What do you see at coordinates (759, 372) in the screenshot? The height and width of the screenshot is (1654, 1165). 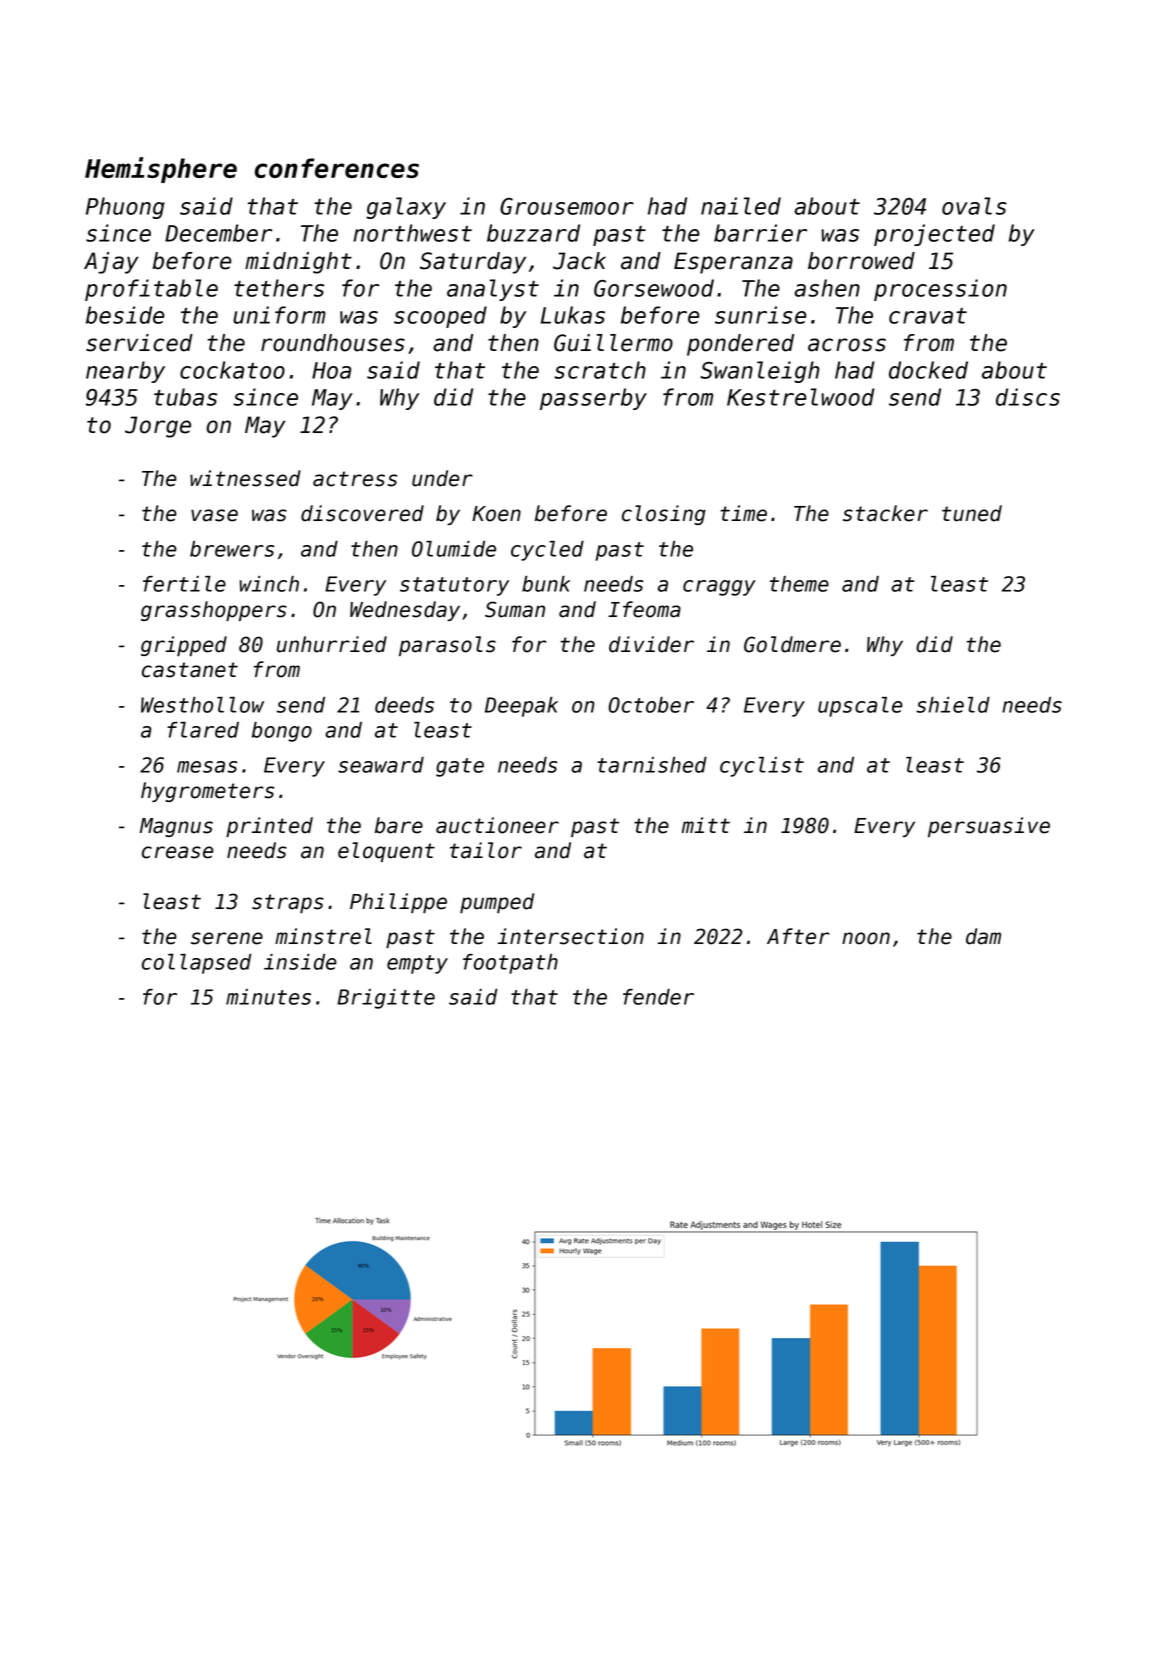 I see `Swanleigh` at bounding box center [759, 372].
